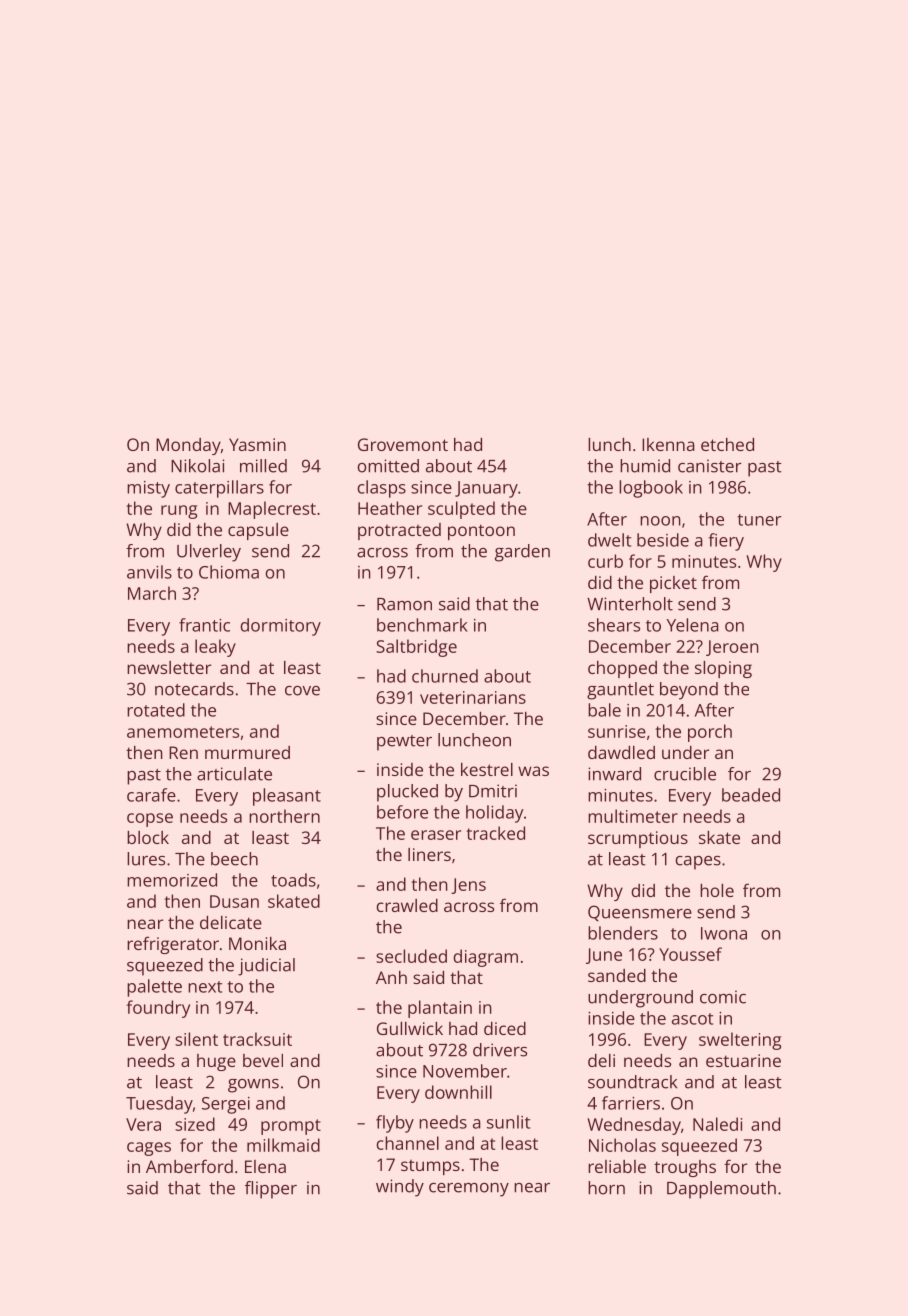 The height and width of the screenshot is (1316, 908). I want to click on newsletter, so click(169, 667).
